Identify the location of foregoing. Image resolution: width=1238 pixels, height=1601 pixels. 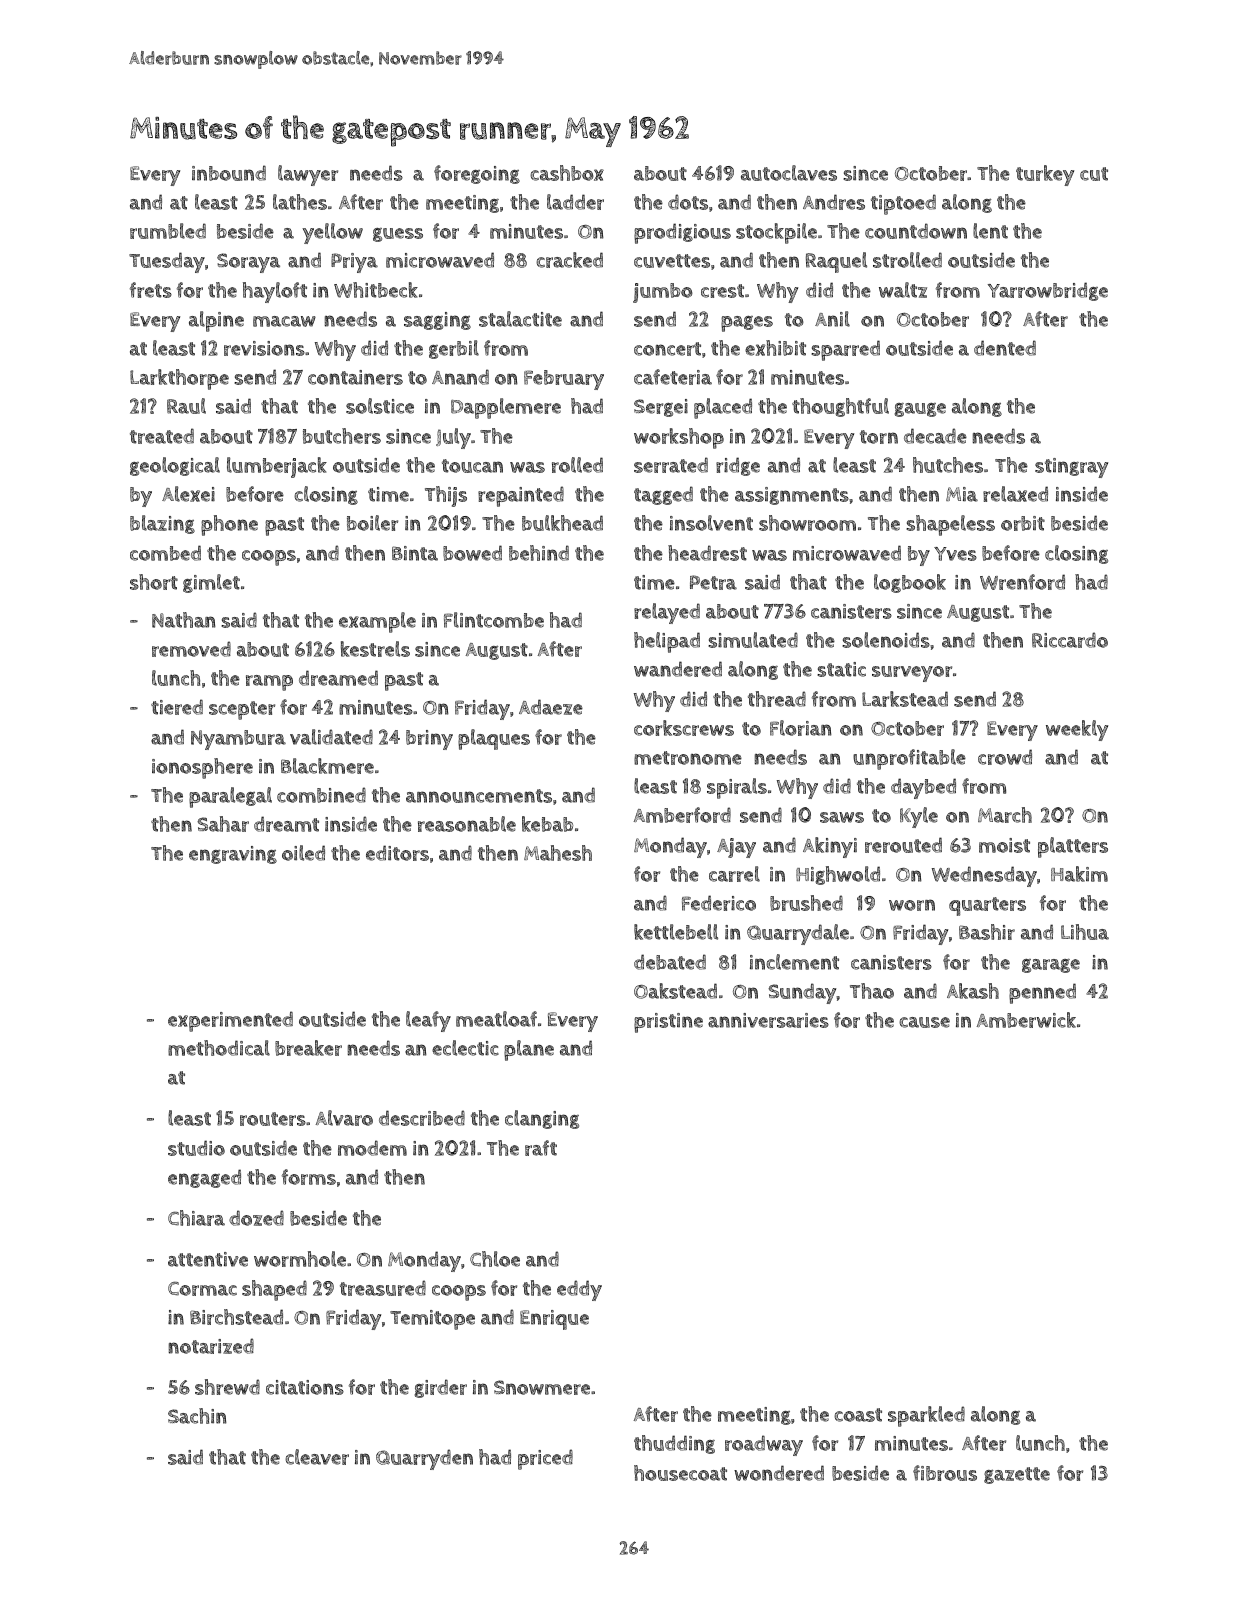
(477, 174).
